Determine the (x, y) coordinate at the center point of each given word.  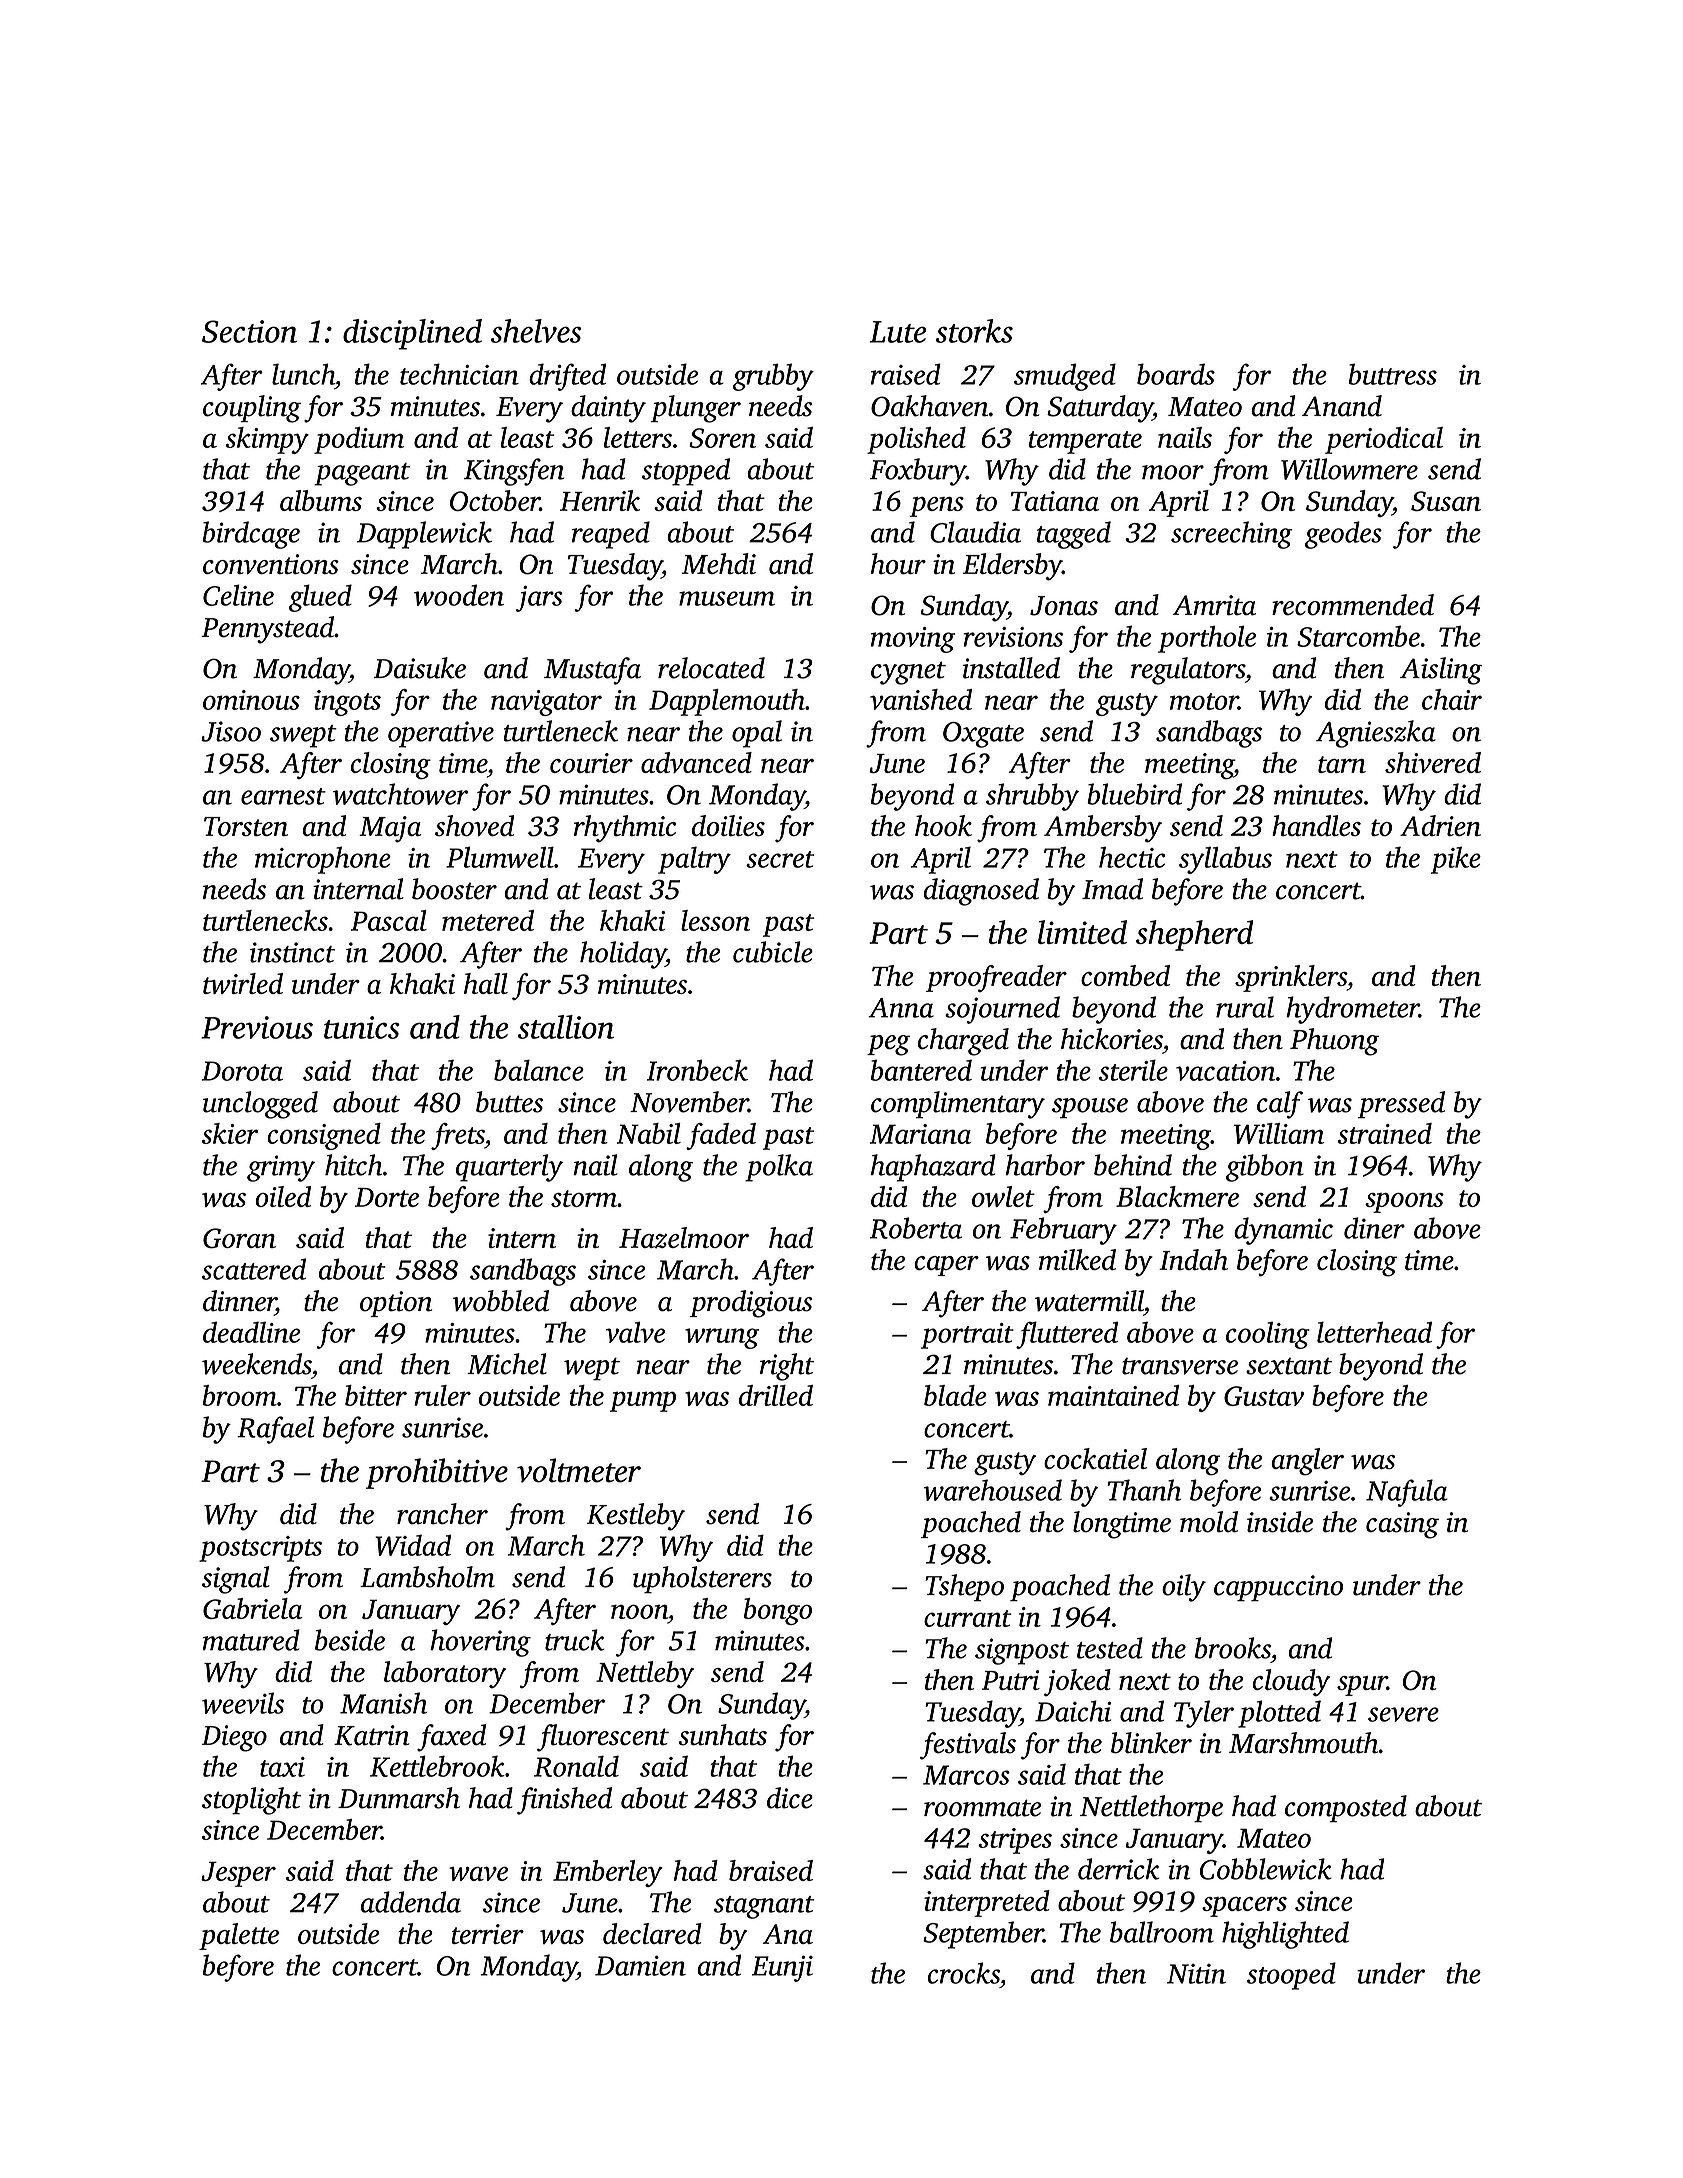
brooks (1233, 1648)
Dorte (387, 1197)
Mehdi (719, 563)
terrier (487, 1934)
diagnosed (981, 892)
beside (350, 1640)
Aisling (1441, 671)
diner (1374, 1228)
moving (913, 640)
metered (488, 920)
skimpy (267, 440)
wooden (459, 595)
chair (1452, 699)
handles (1316, 826)
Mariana (921, 1134)
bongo (778, 1611)
